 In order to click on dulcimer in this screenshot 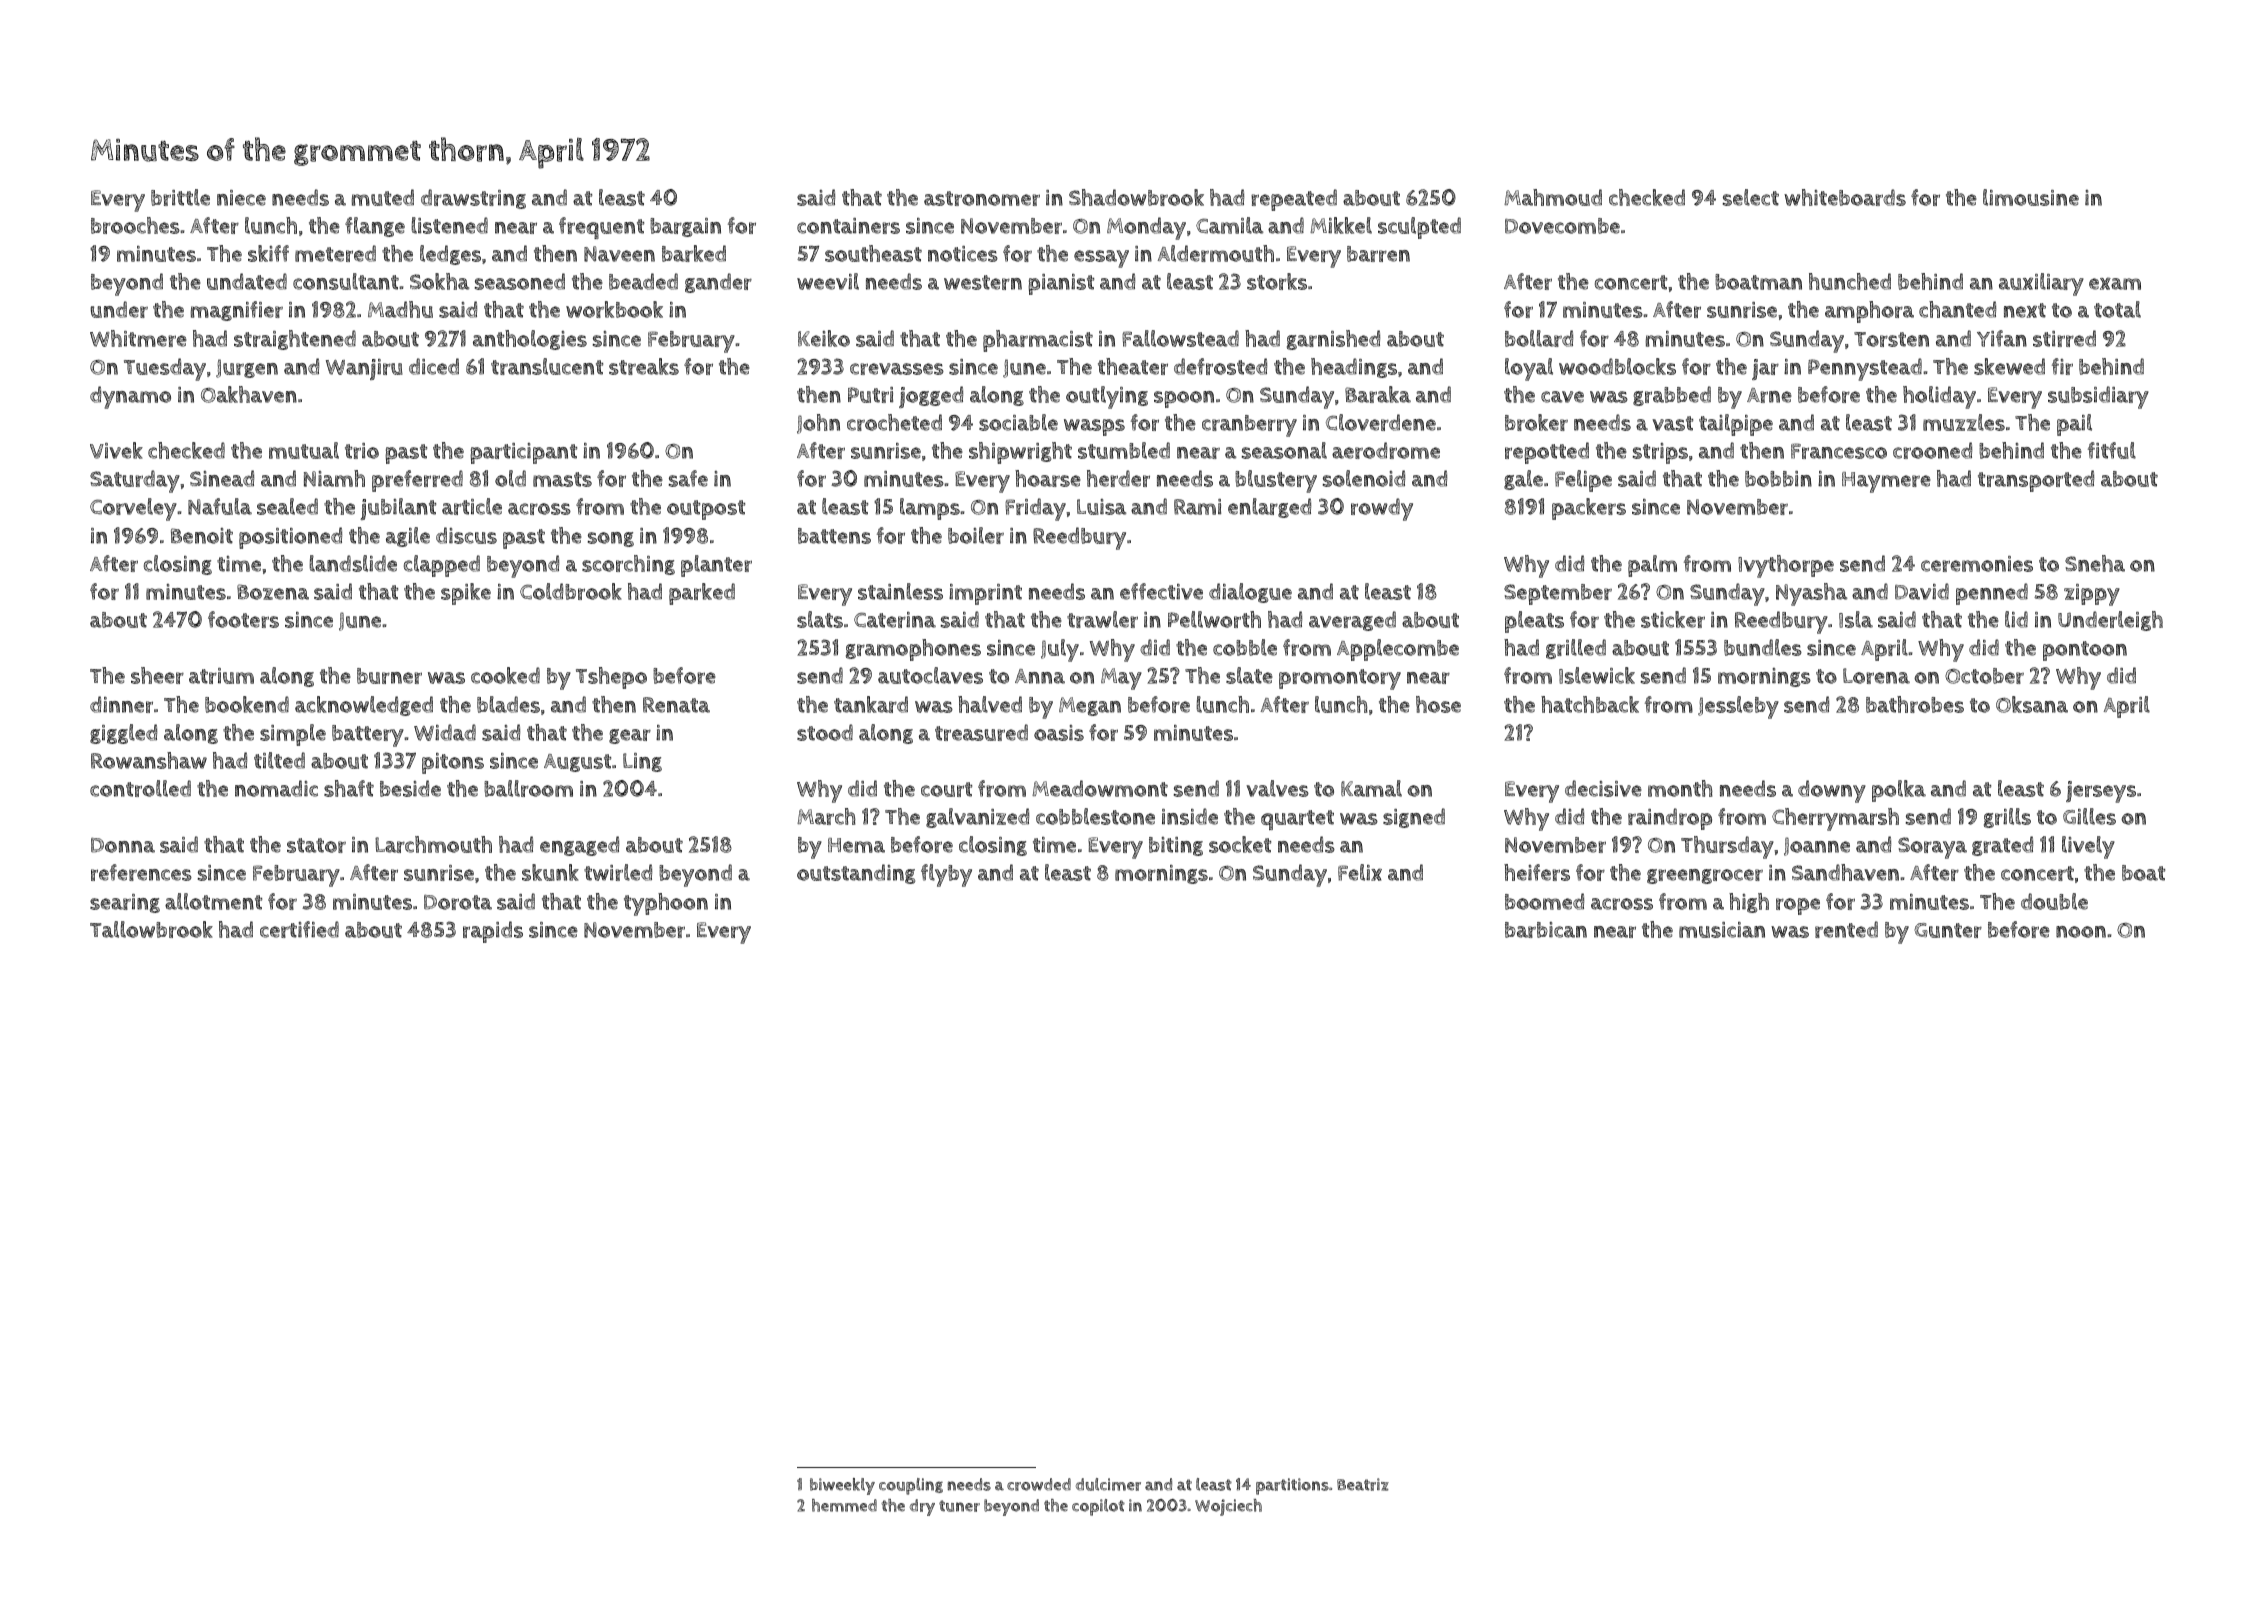, I will do `click(1108, 1484)`.
